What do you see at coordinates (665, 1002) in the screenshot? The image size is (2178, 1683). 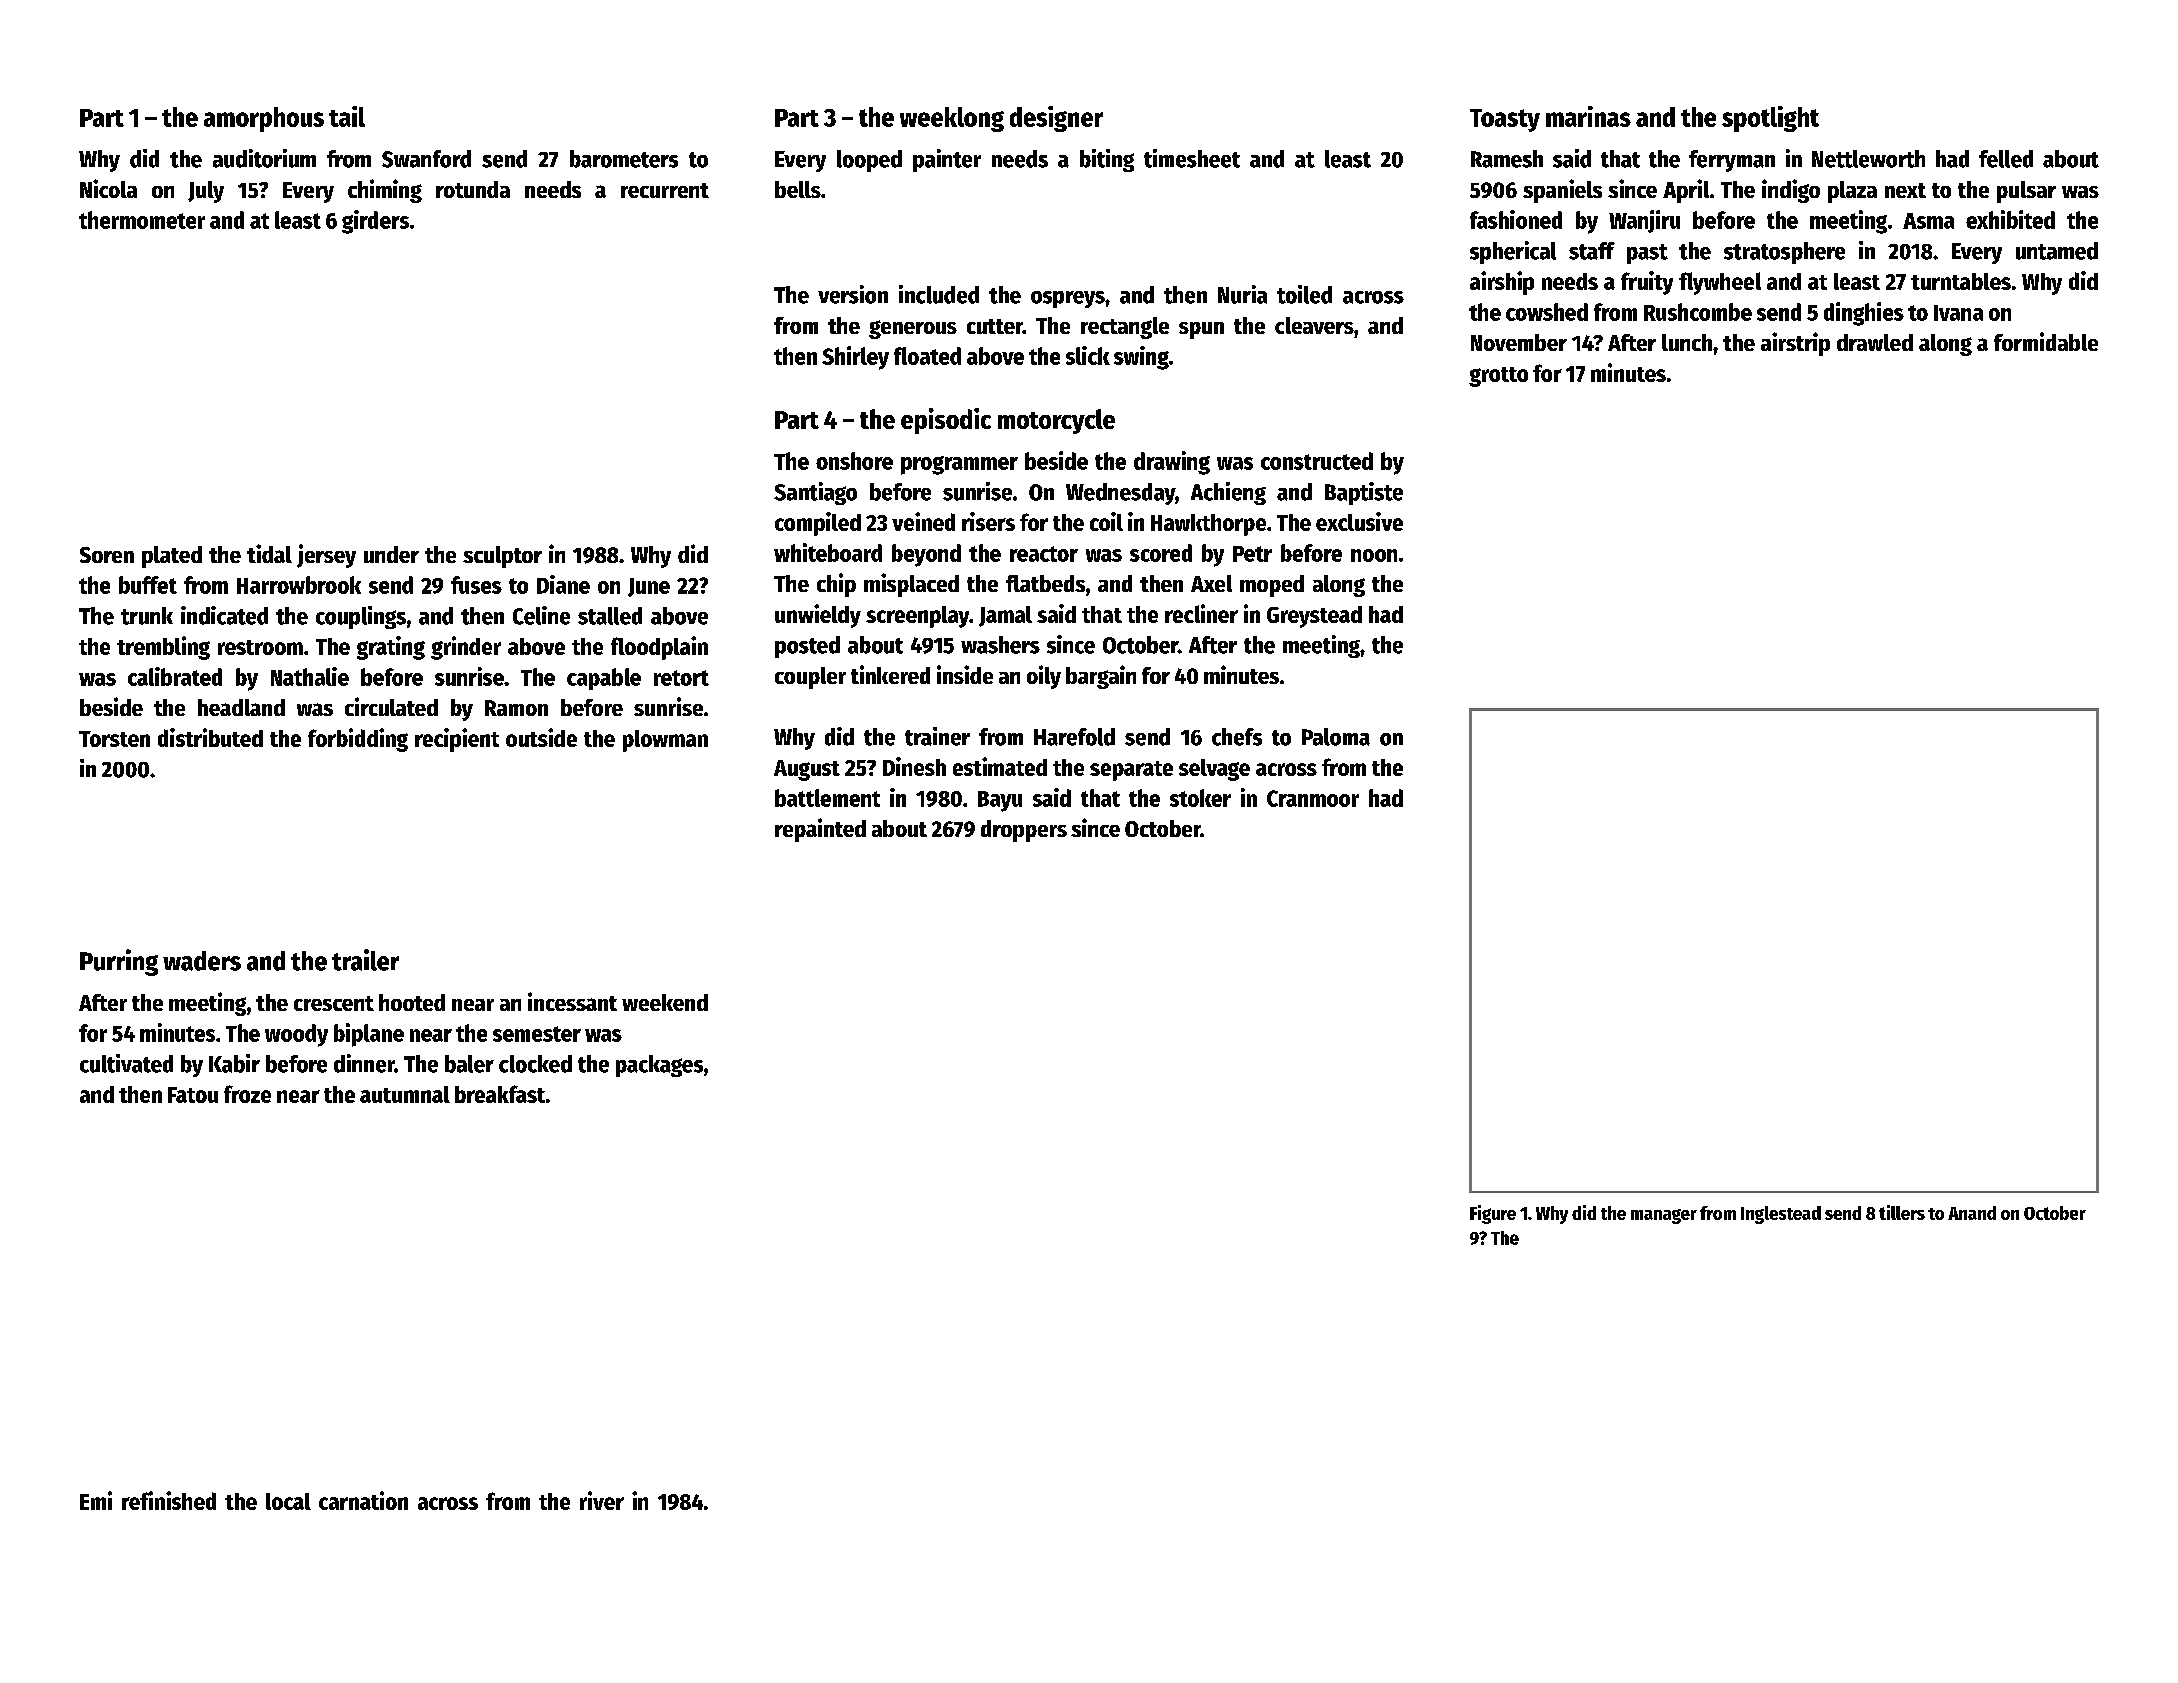 I see `weekend` at bounding box center [665, 1002].
